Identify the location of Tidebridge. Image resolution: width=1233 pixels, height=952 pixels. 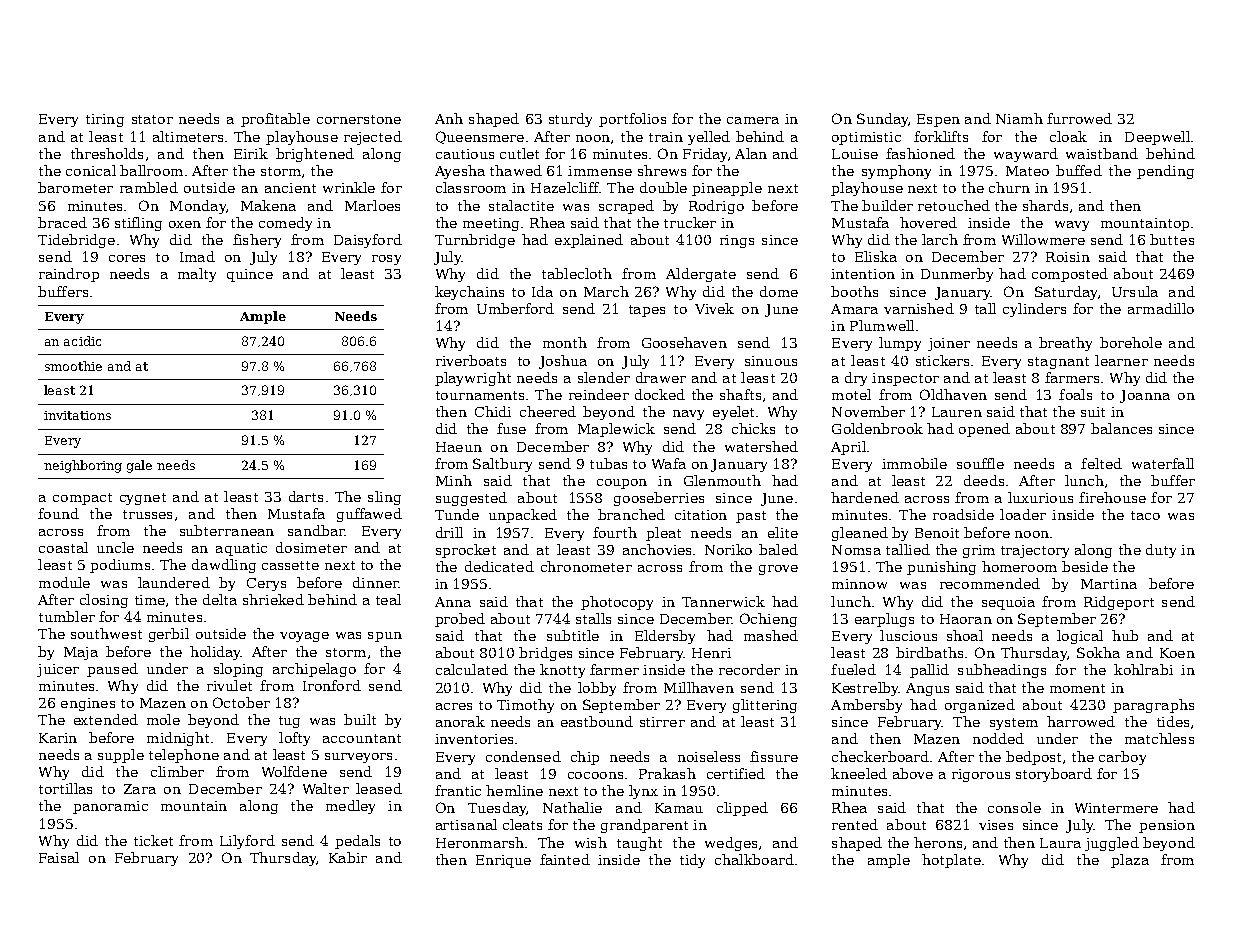
(76, 241).
